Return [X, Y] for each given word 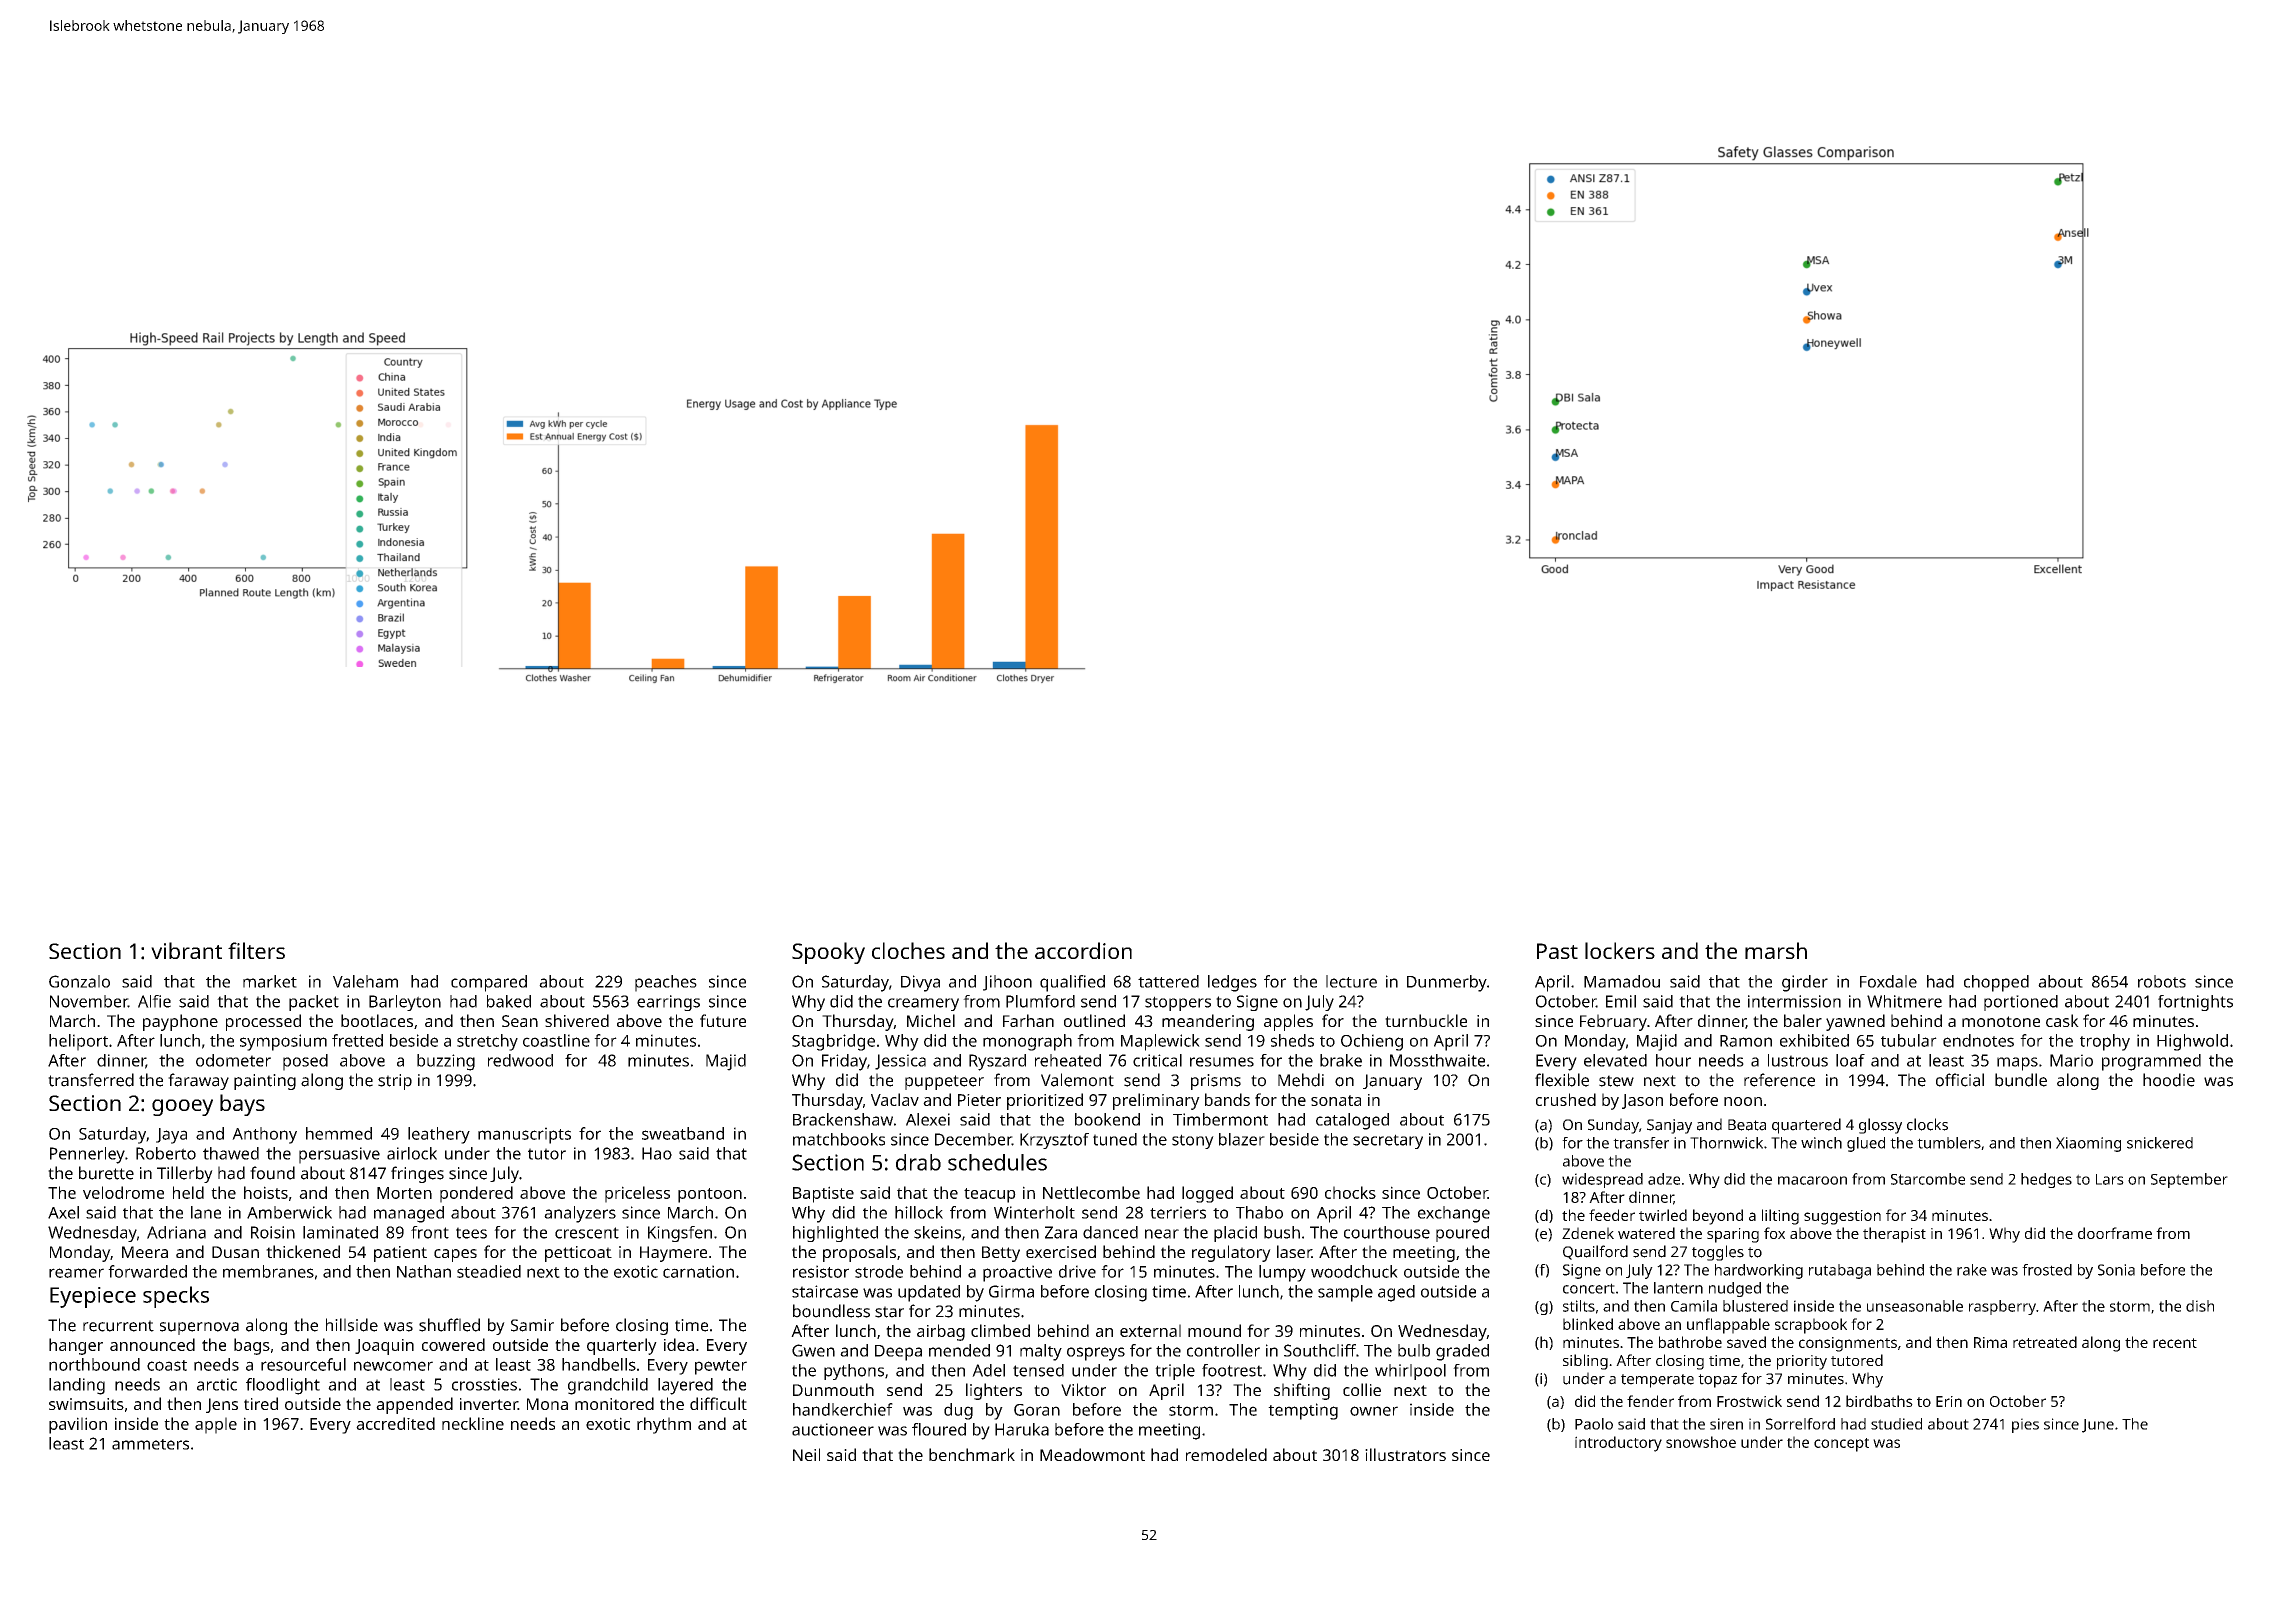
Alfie [154, 1001]
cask [2062, 1020]
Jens [222, 1405]
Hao [657, 1153]
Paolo [1594, 1424]
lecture [1351, 981]
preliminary [1156, 1101]
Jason [1642, 1101]
